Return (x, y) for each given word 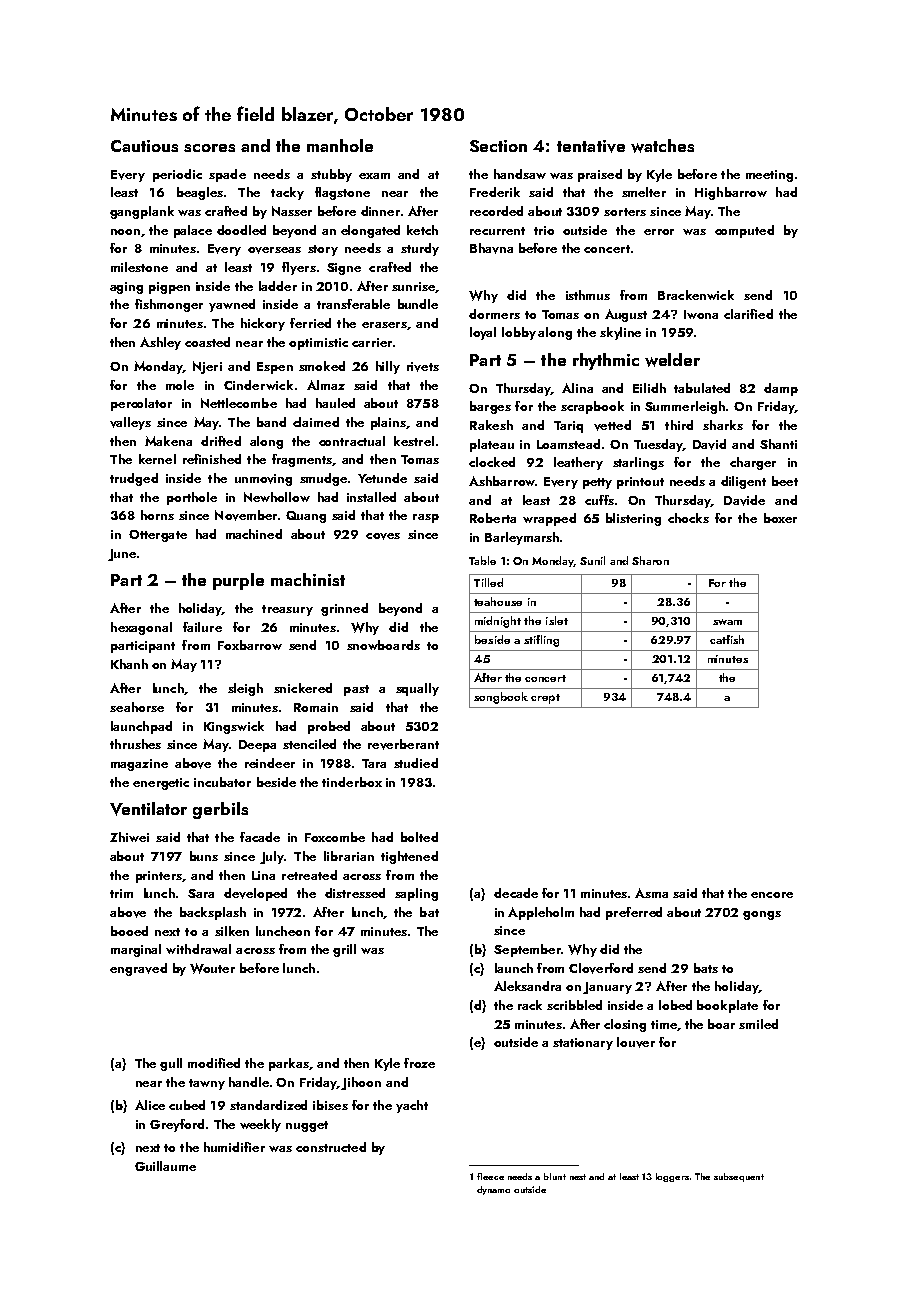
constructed (331, 1147)
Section (498, 146)
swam (727, 622)
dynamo (493, 1190)
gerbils (220, 810)
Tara (374, 763)
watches (662, 146)
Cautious (144, 146)
